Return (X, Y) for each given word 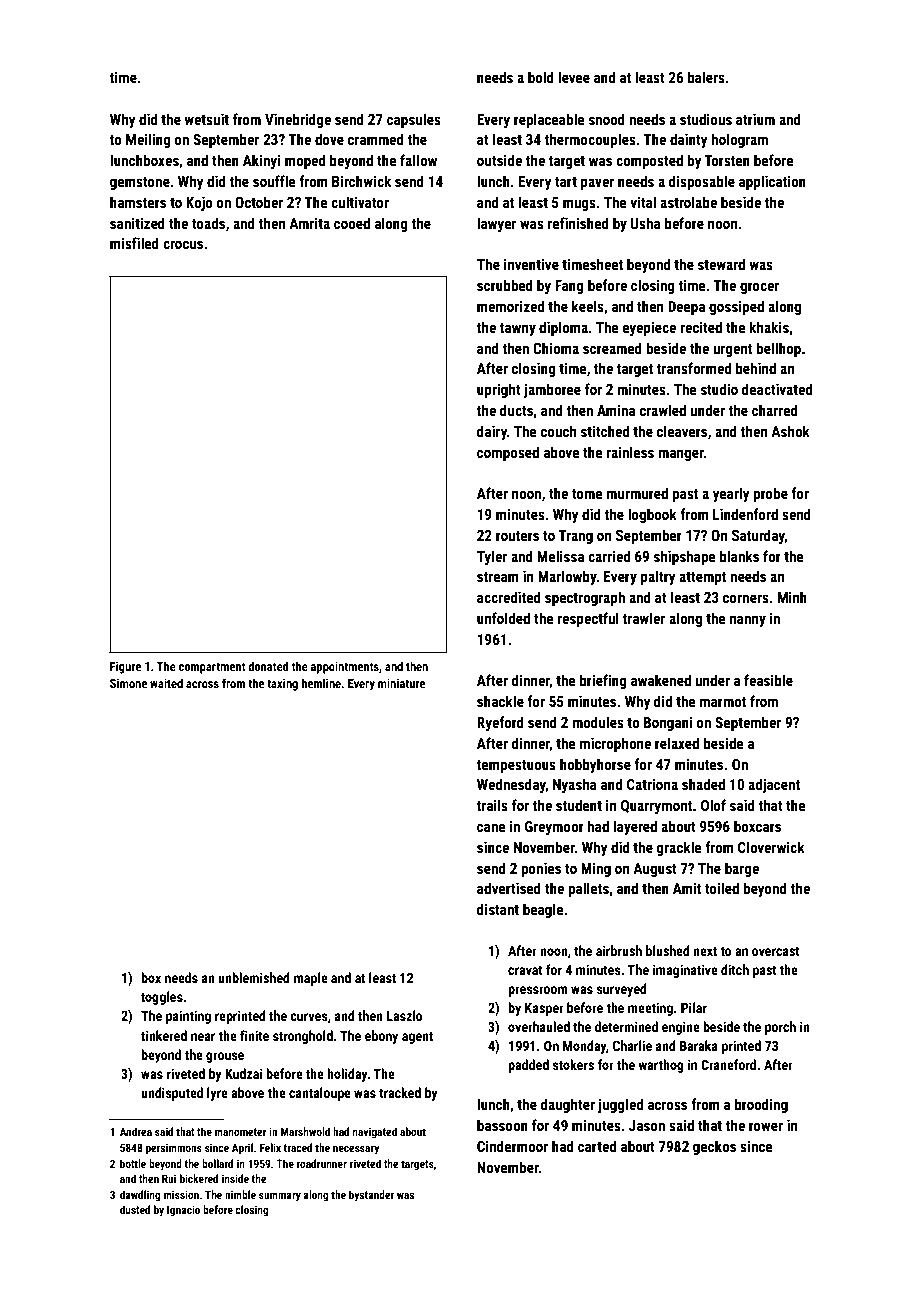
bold (541, 77)
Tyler (492, 557)
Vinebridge (298, 120)
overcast (776, 951)
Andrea (136, 1131)
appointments (344, 668)
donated (268, 666)
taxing (282, 685)
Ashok (790, 431)
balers (706, 77)
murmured (637, 493)
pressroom (537, 991)
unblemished (254, 977)
